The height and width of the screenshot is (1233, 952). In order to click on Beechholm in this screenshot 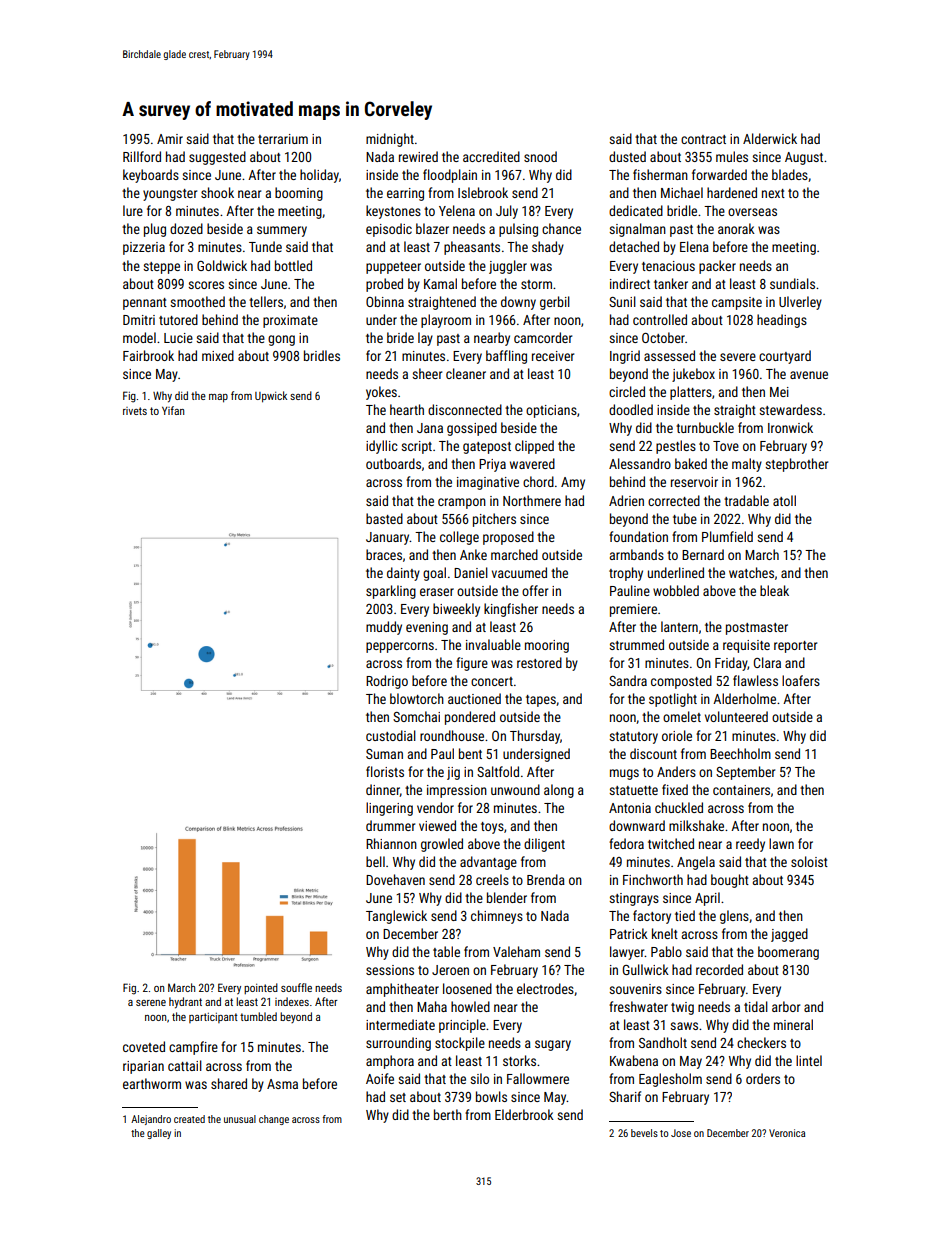, I will do `click(740, 753)`.
